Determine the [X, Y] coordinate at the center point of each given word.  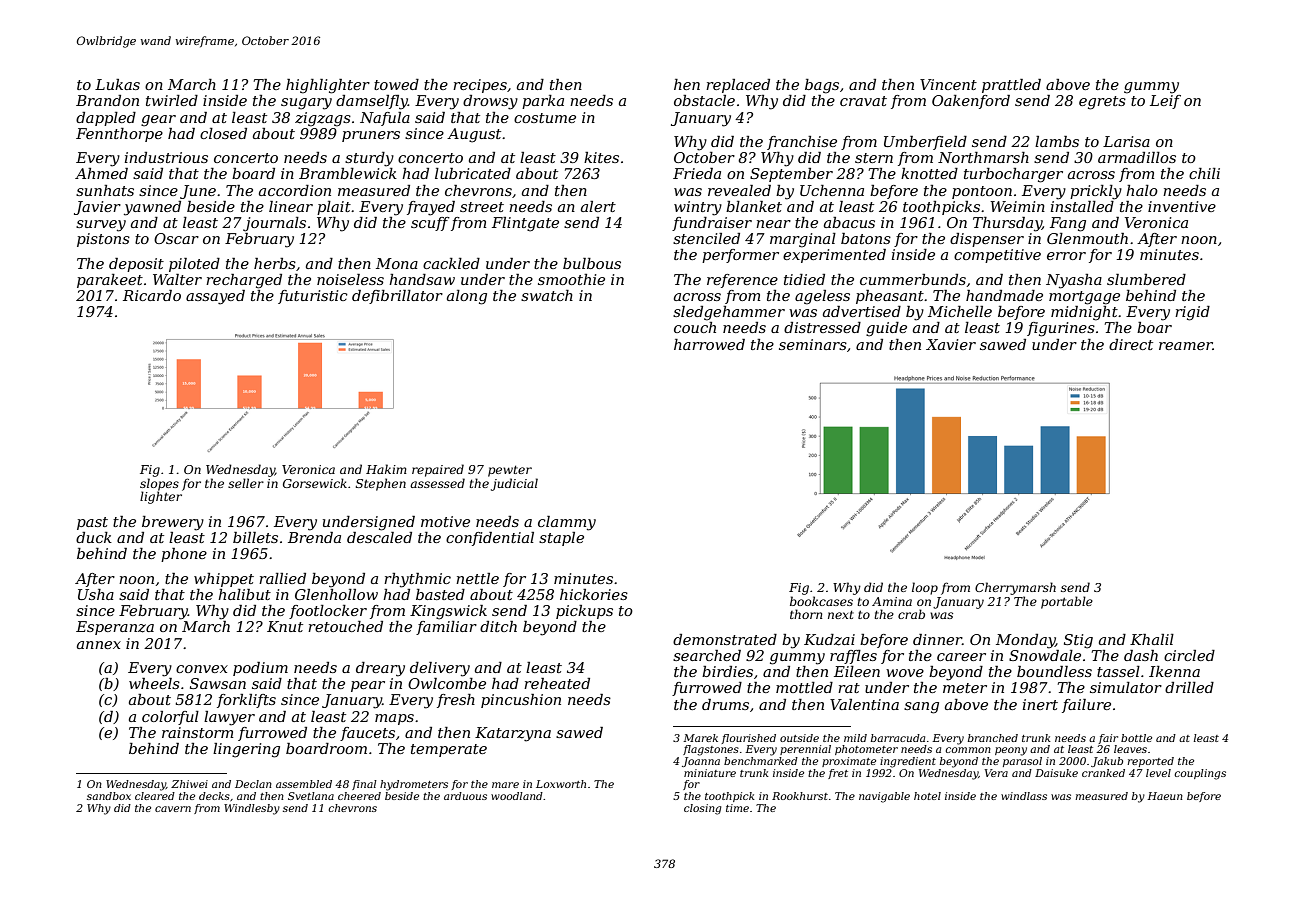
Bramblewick [348, 173]
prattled [1011, 86]
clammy [567, 523]
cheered [359, 796]
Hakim [386, 469]
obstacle [704, 100]
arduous [465, 796]
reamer [1186, 346]
